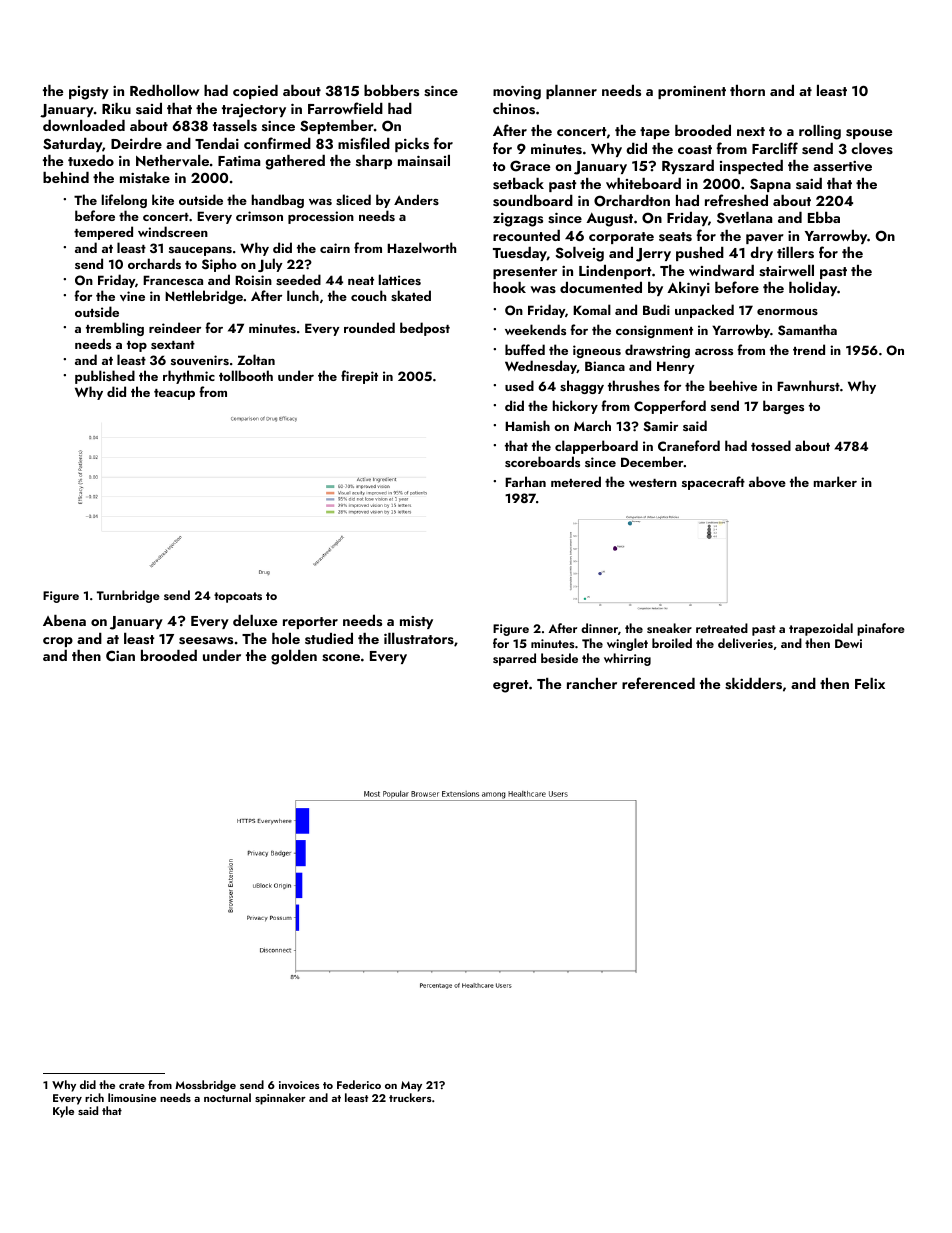 The width and height of the image is (952, 1233). I want to click on invoices, so click(299, 1085).
